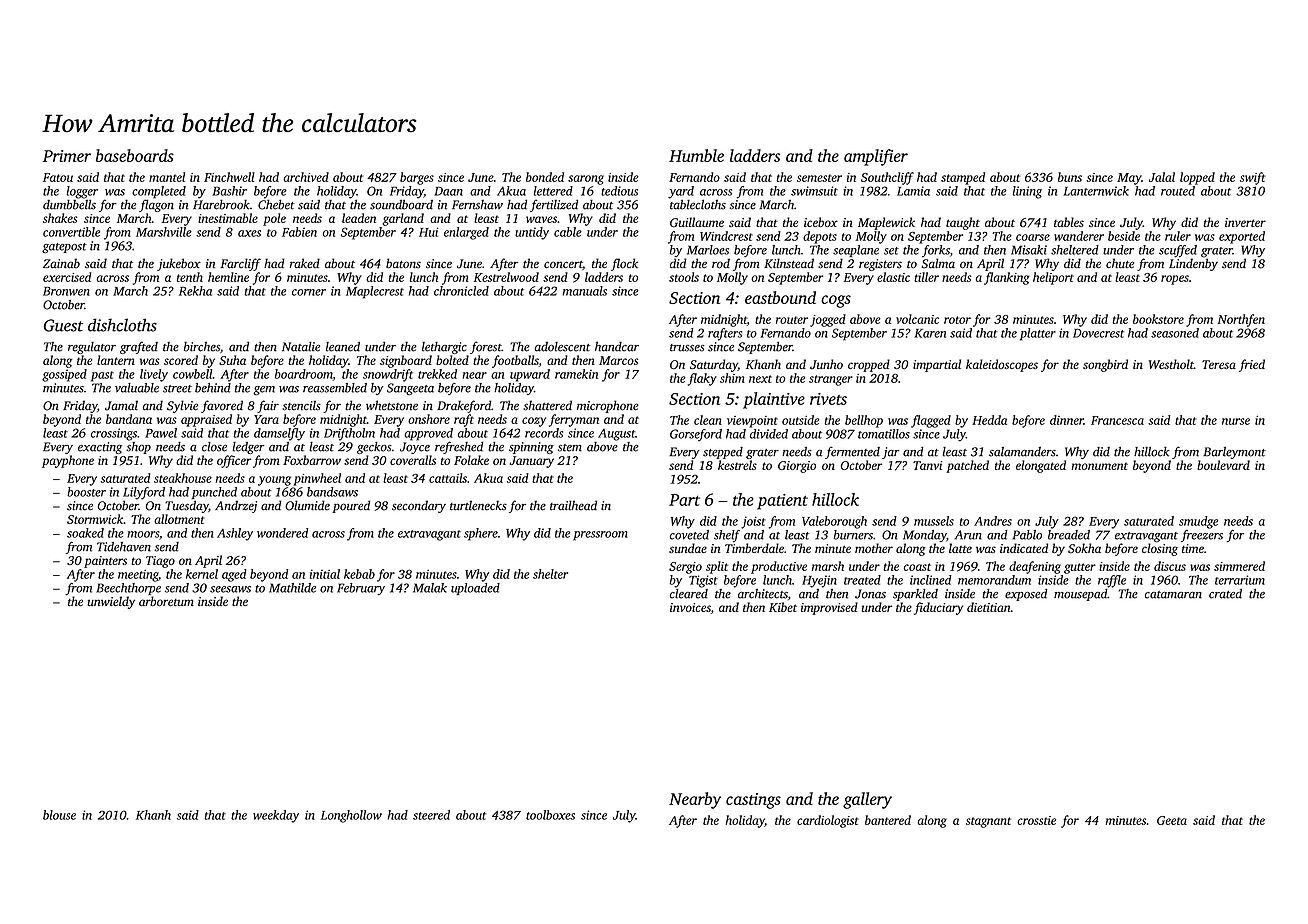  What do you see at coordinates (1129, 179) in the document?
I see `May` at bounding box center [1129, 179].
